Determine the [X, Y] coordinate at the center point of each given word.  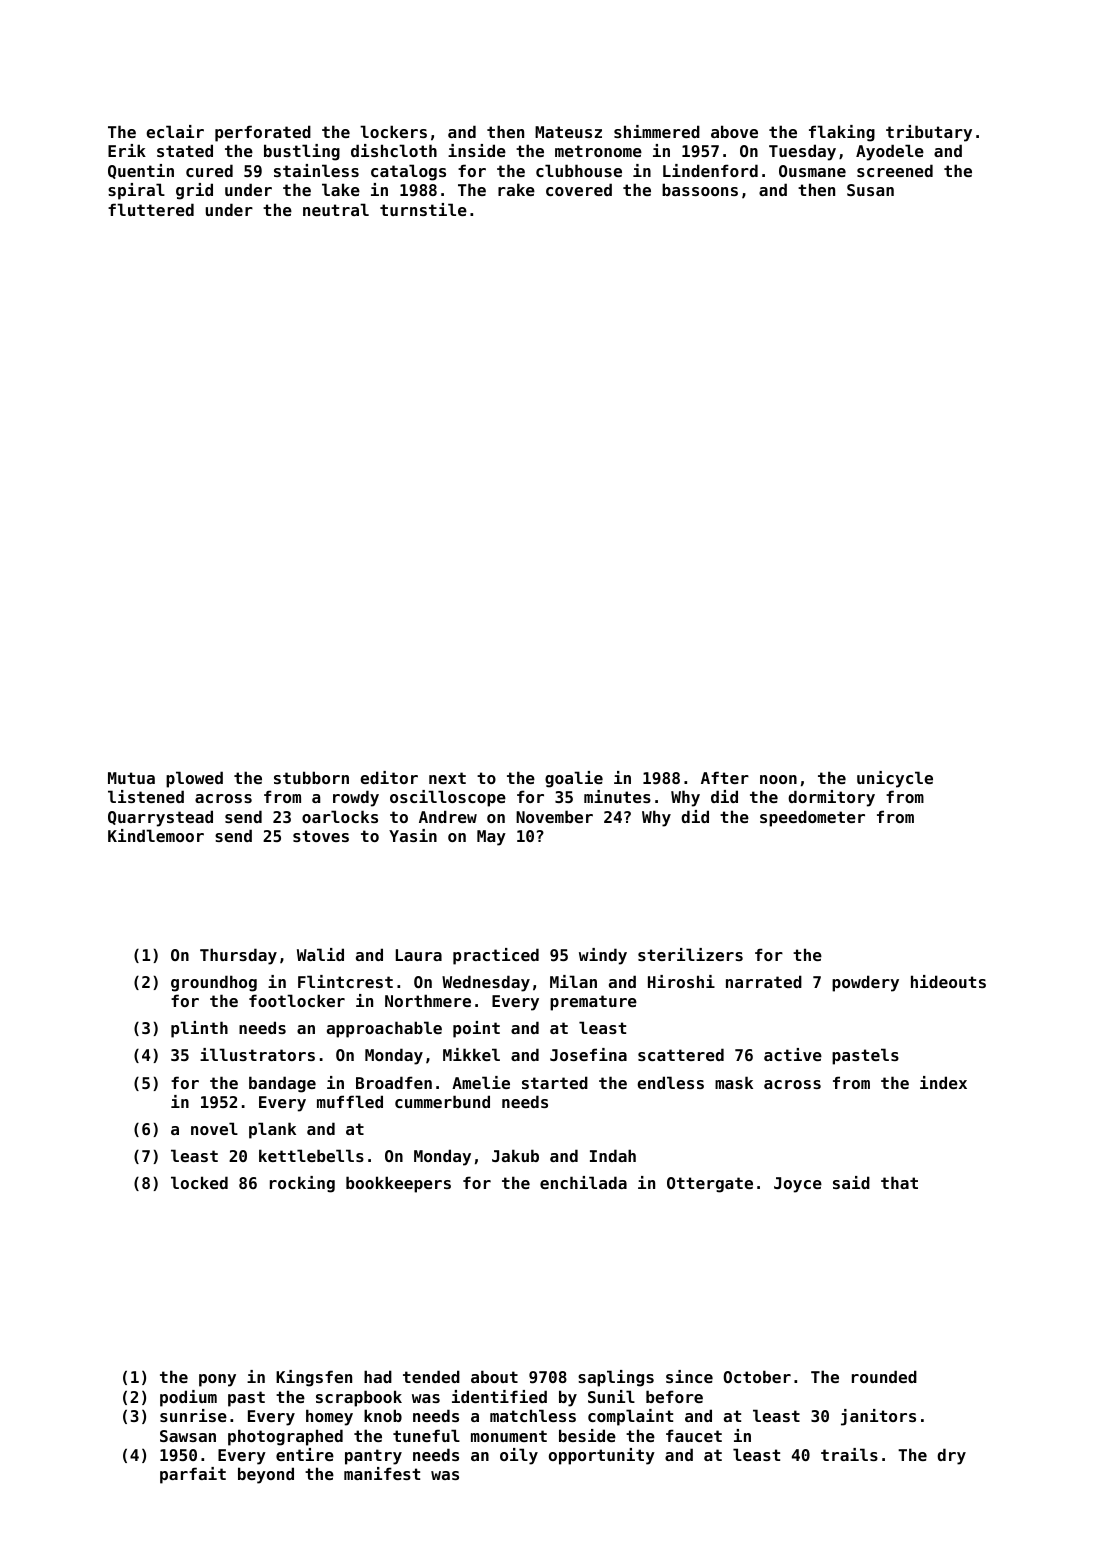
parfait [193, 1475]
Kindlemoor [156, 835]
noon [778, 779]
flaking [842, 133]
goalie [574, 779]
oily [519, 1456]
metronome [598, 151]
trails [849, 1454]
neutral [336, 209]
